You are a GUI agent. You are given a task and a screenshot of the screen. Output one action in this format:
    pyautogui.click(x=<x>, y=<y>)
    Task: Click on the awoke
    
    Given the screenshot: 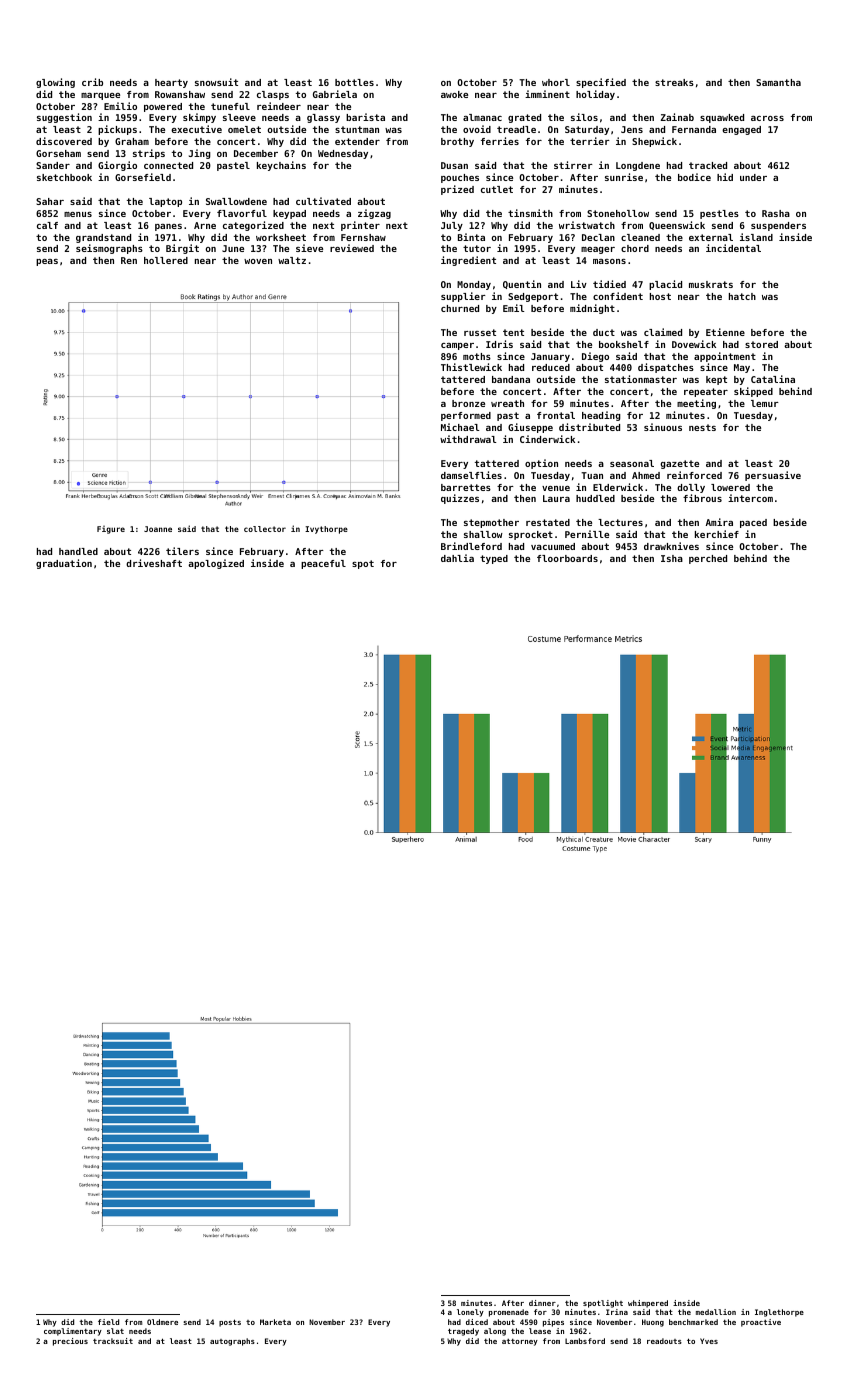 What is the action you would take?
    pyautogui.click(x=454, y=94)
